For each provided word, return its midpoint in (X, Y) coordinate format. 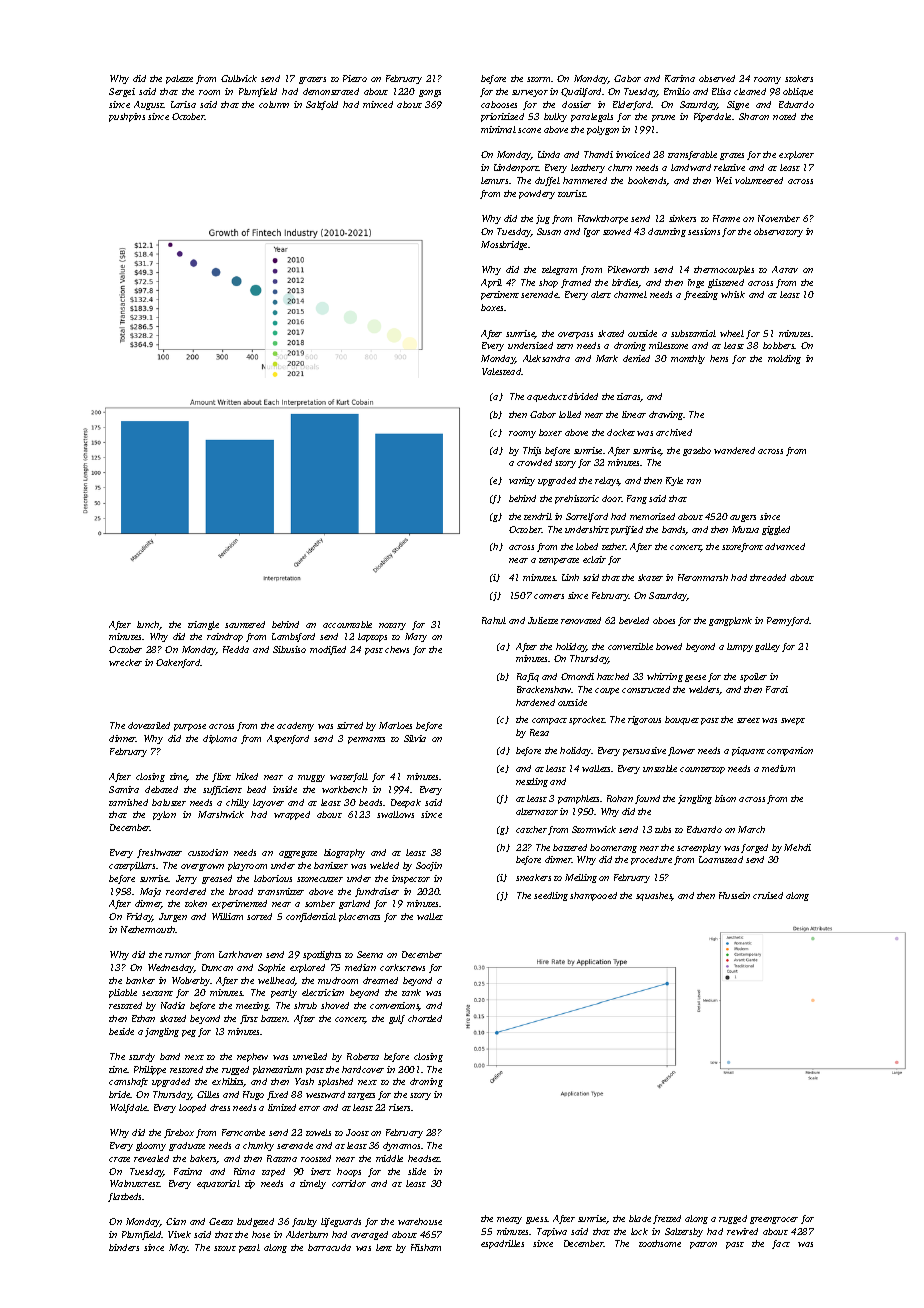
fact (781, 1244)
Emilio (677, 91)
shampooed (593, 896)
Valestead (502, 371)
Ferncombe (243, 1132)
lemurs (494, 180)
